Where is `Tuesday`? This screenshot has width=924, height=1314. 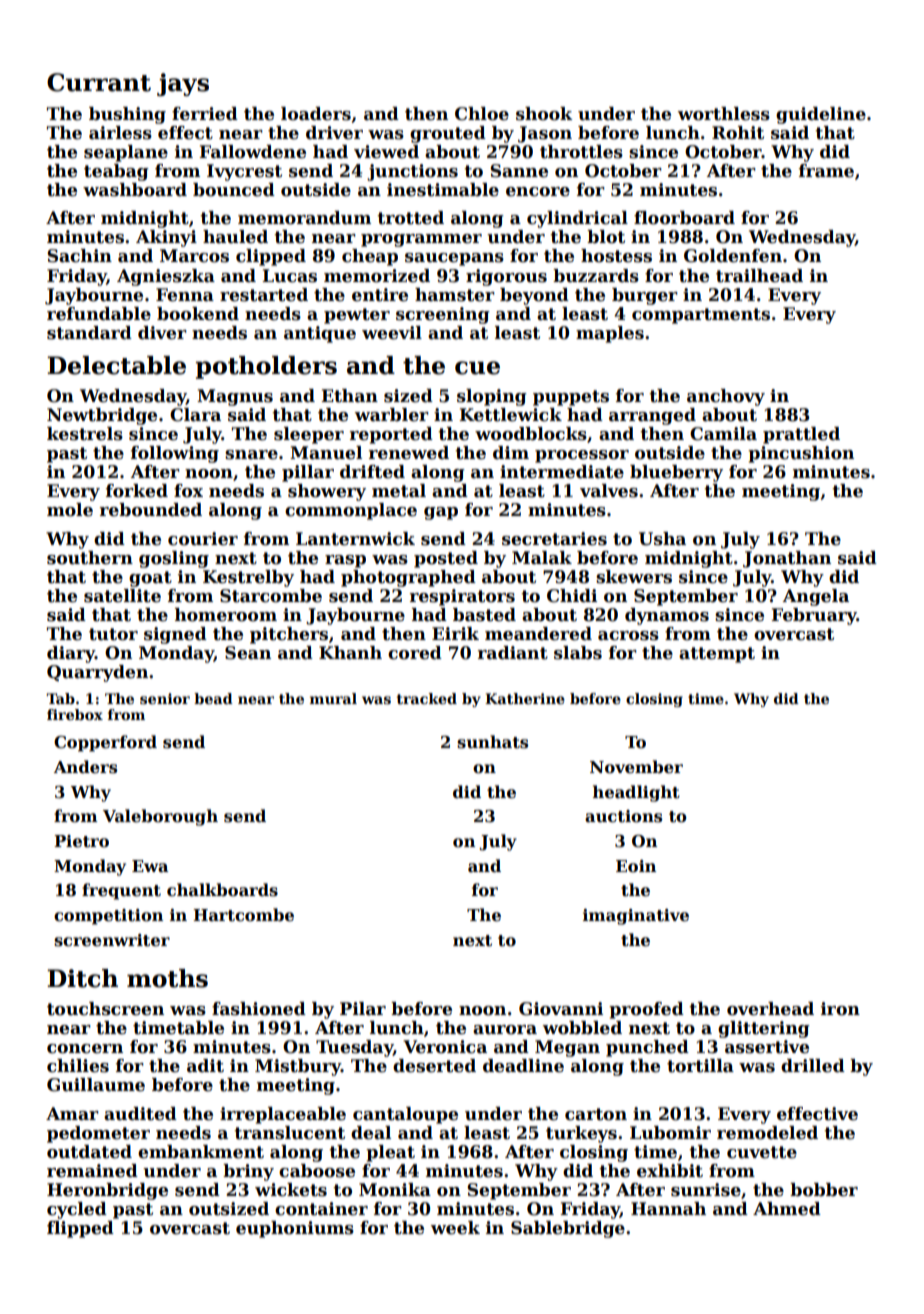 Tuesday is located at coordinates (354, 1048).
